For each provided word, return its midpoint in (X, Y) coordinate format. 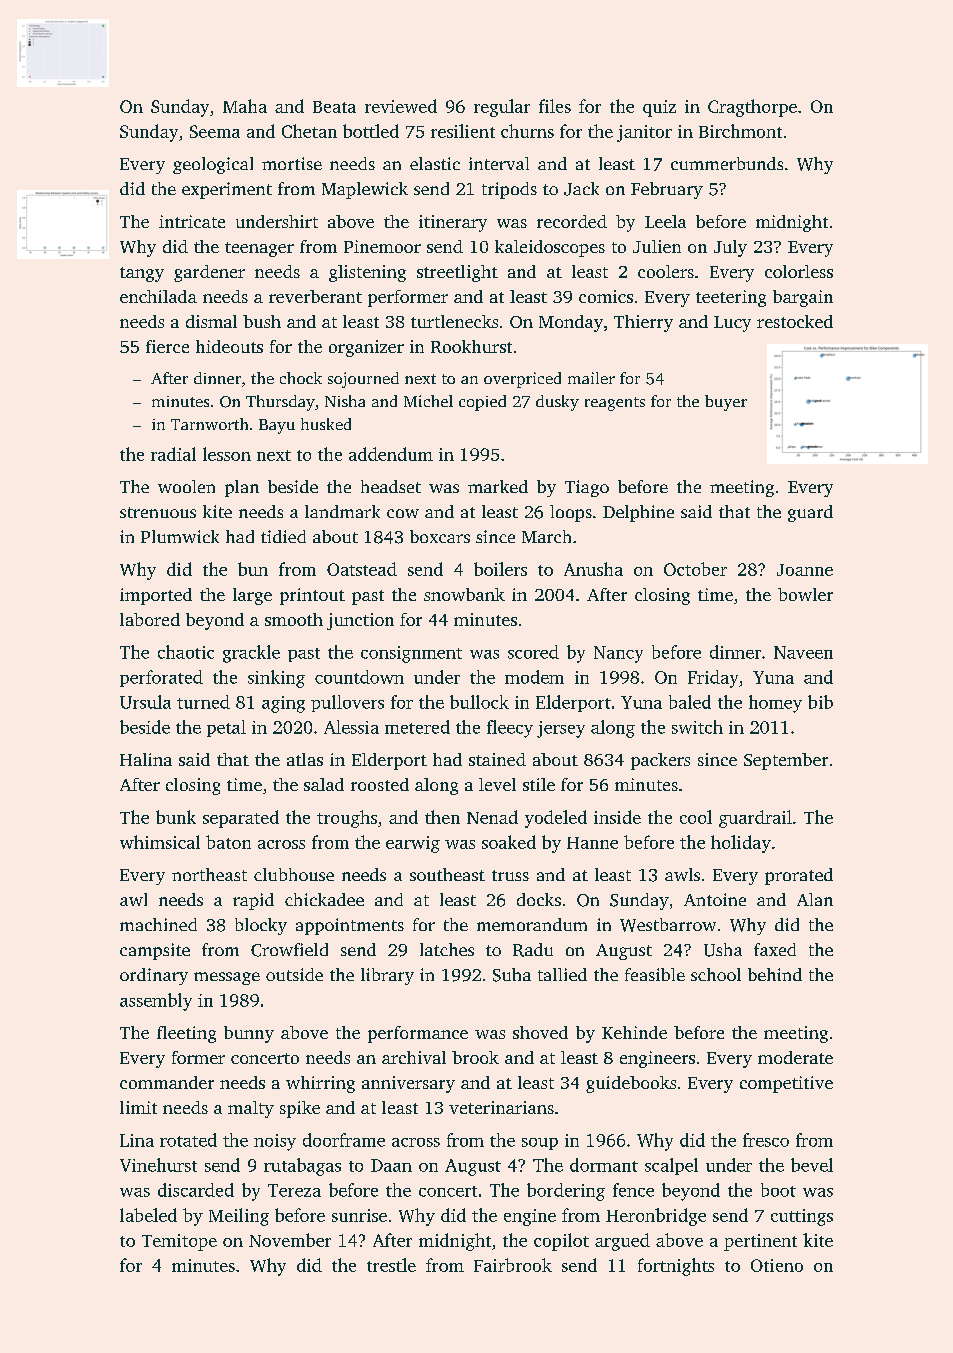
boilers (500, 569)
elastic (435, 163)
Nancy (618, 654)
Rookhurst (471, 346)
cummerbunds (727, 163)
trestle (391, 1265)
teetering (731, 298)
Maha (245, 106)
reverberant (315, 296)
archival (414, 1057)
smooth (294, 619)
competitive (786, 1084)
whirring (320, 1084)
